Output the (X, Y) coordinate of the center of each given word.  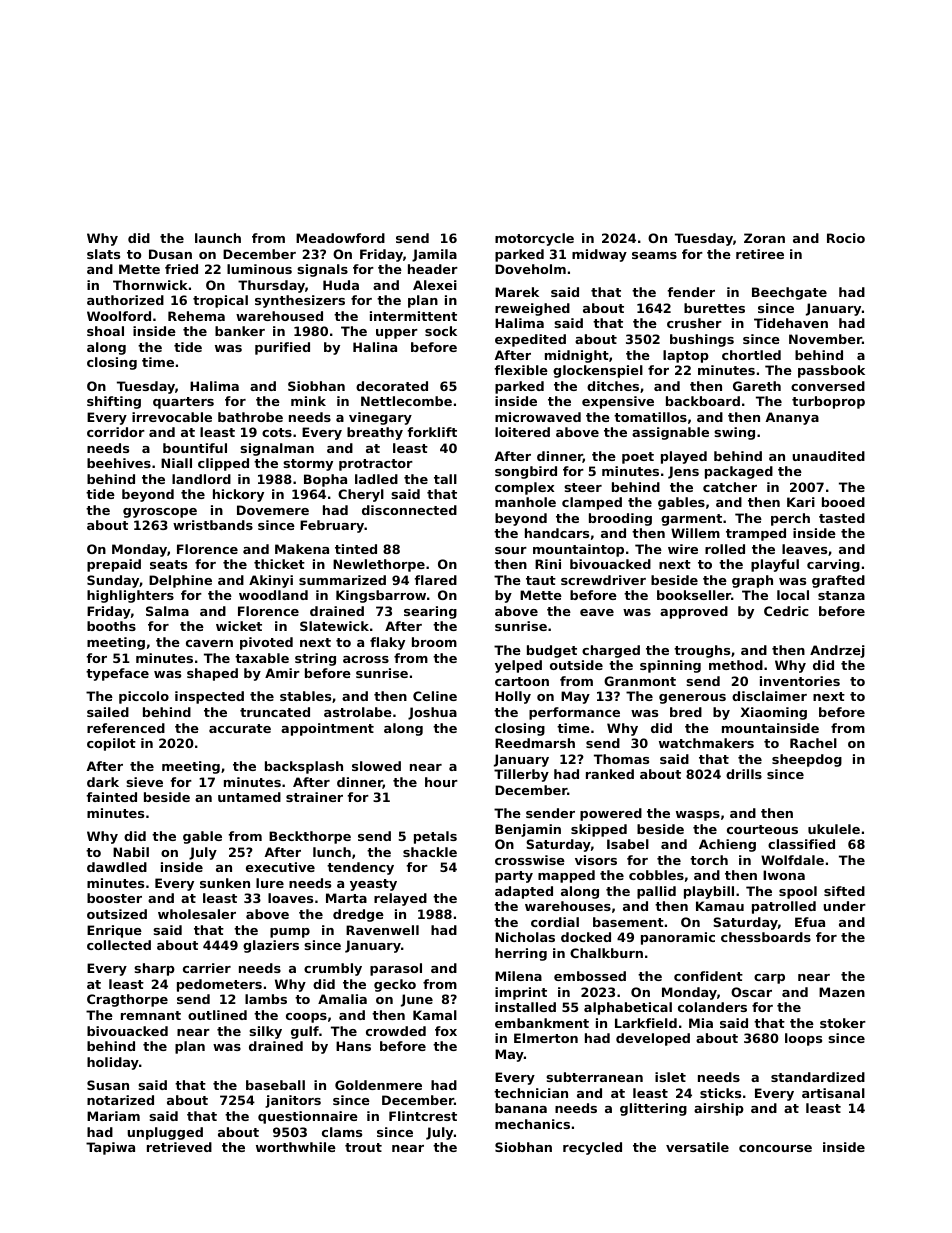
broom (434, 642)
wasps (698, 816)
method (736, 665)
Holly (513, 697)
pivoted (266, 643)
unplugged (165, 1133)
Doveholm (530, 269)
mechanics (532, 1124)
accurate (240, 728)
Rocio (846, 238)
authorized (125, 300)
